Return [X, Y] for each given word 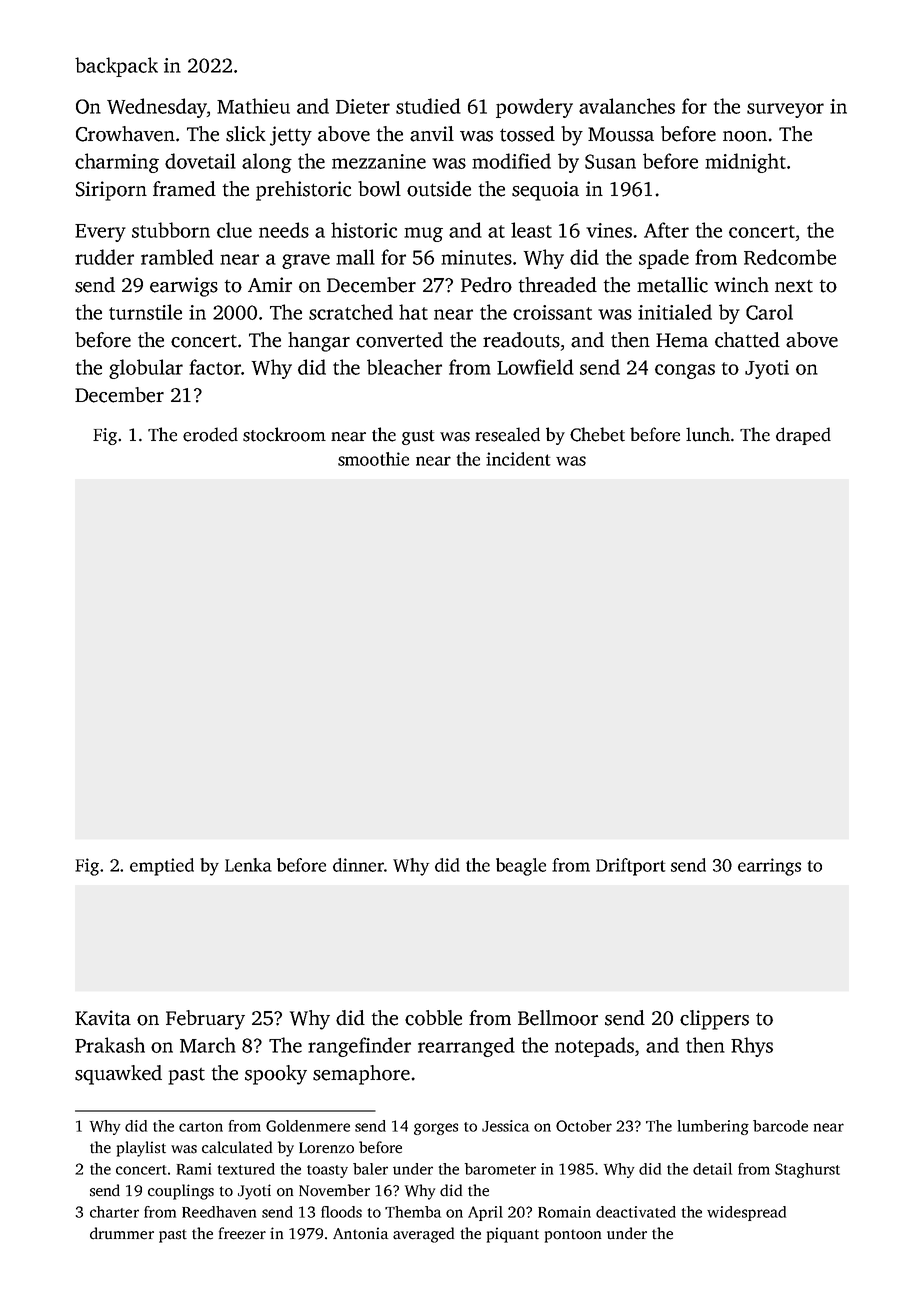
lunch [708, 434]
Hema [682, 340]
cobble [433, 1018]
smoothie [373, 459]
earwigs [184, 287]
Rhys [752, 1047]
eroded [210, 434]
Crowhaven [125, 134]
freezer [242, 1233]
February [205, 1020]
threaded [558, 285]
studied [428, 106]
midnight [745, 163]
